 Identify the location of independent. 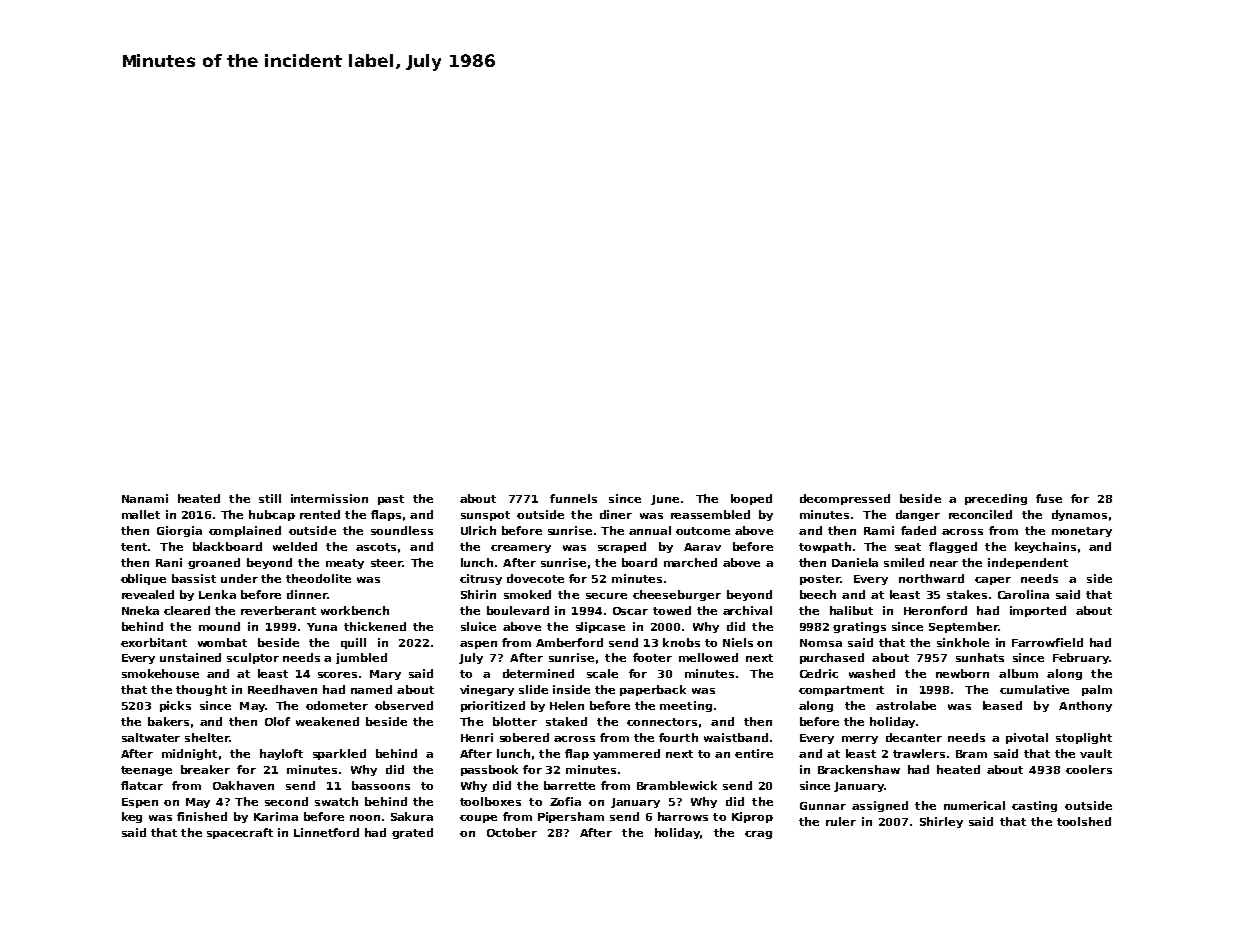
(1028, 563).
